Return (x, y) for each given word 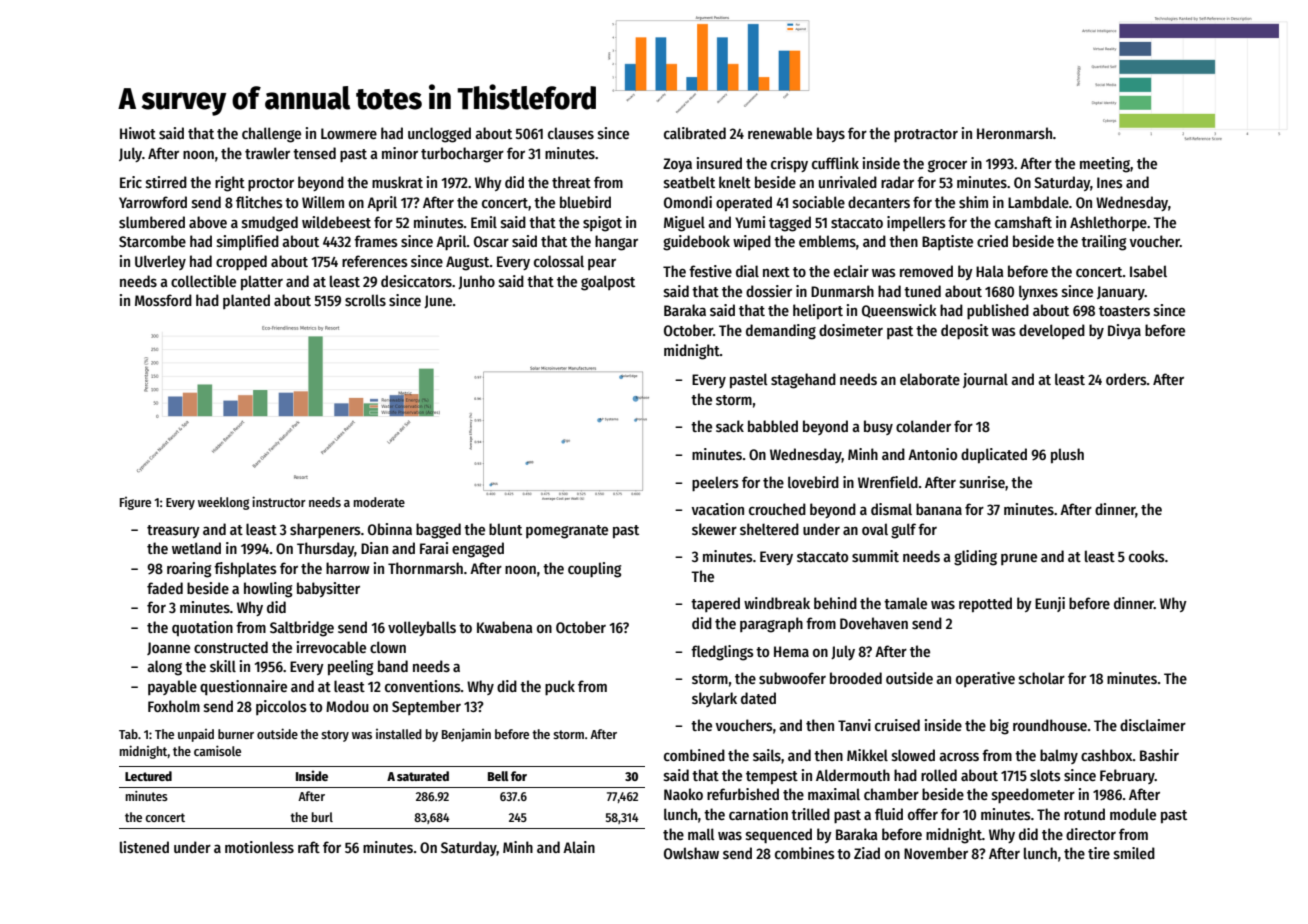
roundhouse (1050, 725)
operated (744, 203)
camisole (217, 750)
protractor (926, 135)
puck (560, 687)
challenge (271, 135)
